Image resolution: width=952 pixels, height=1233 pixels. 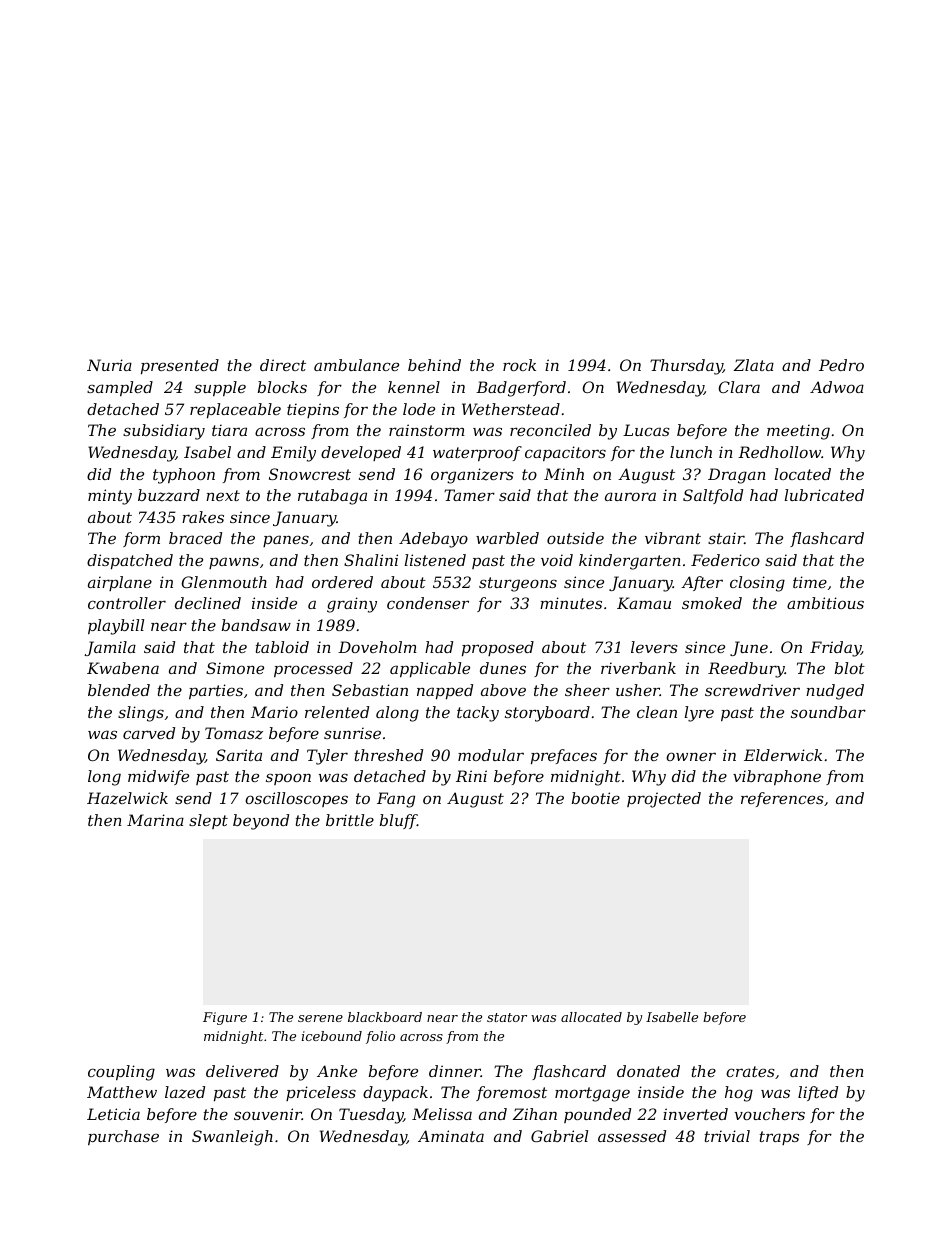 I want to click on blackboard, so click(x=385, y=1017).
